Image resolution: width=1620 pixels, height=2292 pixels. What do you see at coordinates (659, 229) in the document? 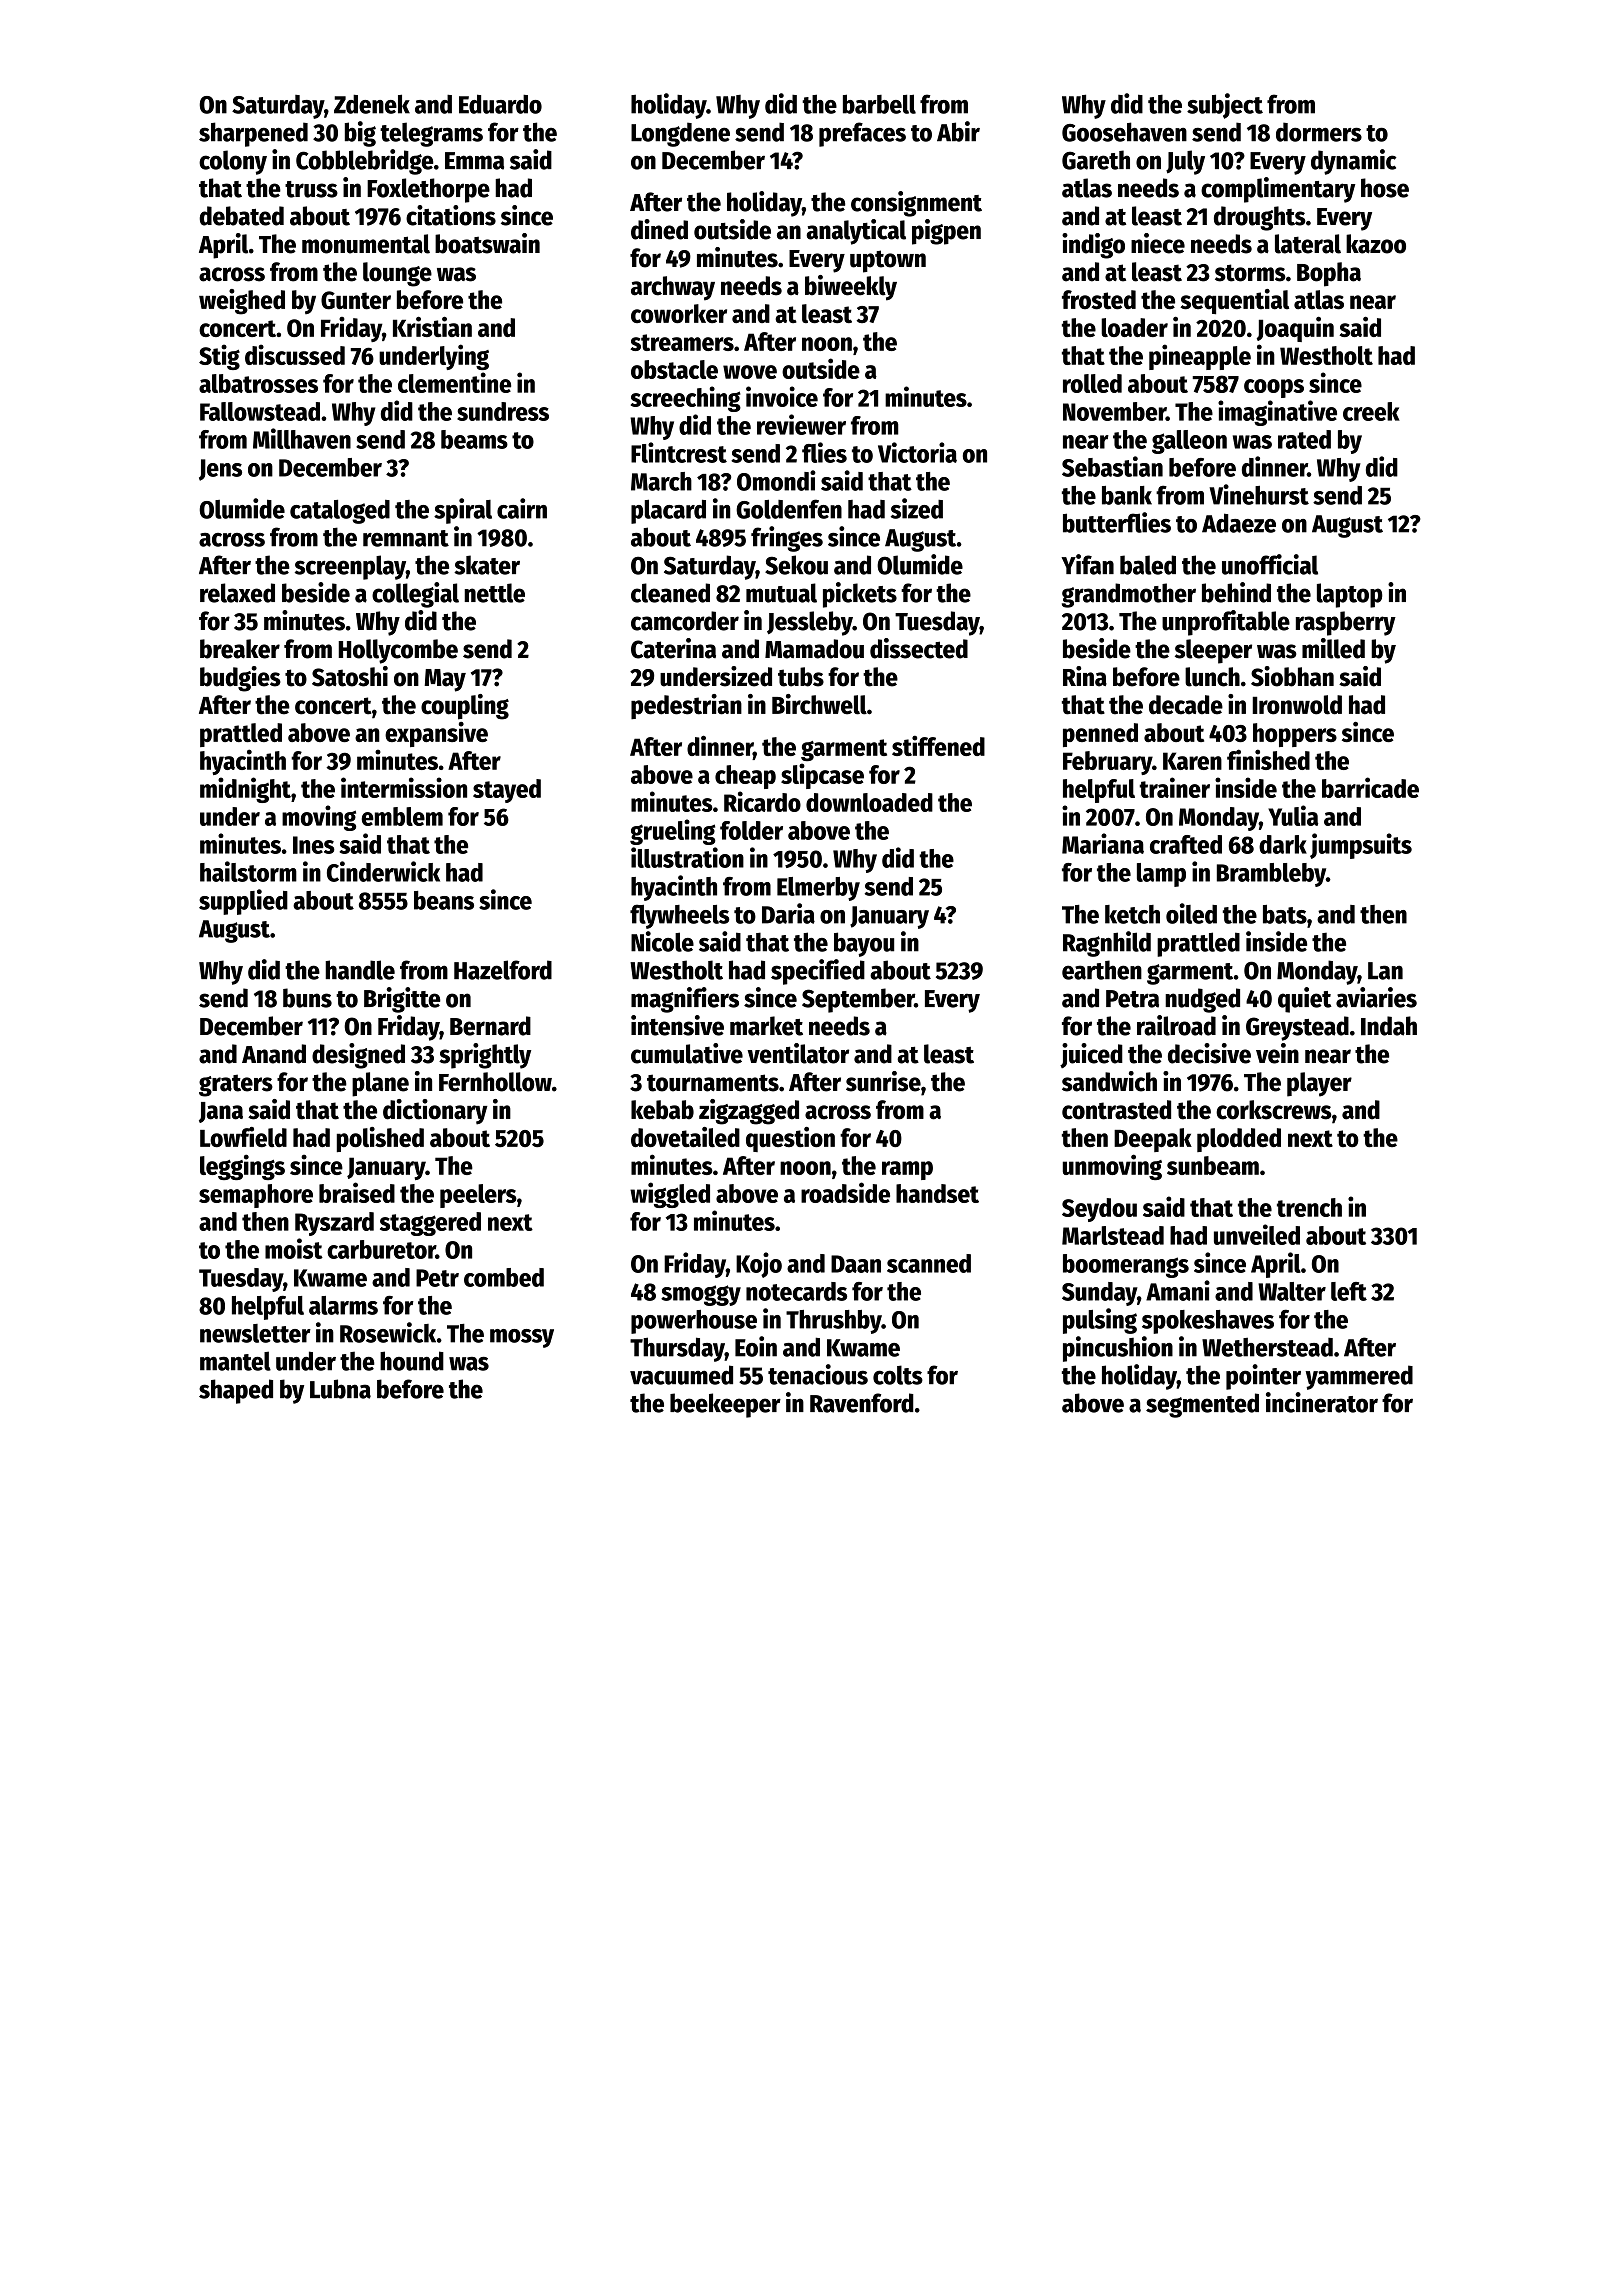
I see `dined` at bounding box center [659, 229].
